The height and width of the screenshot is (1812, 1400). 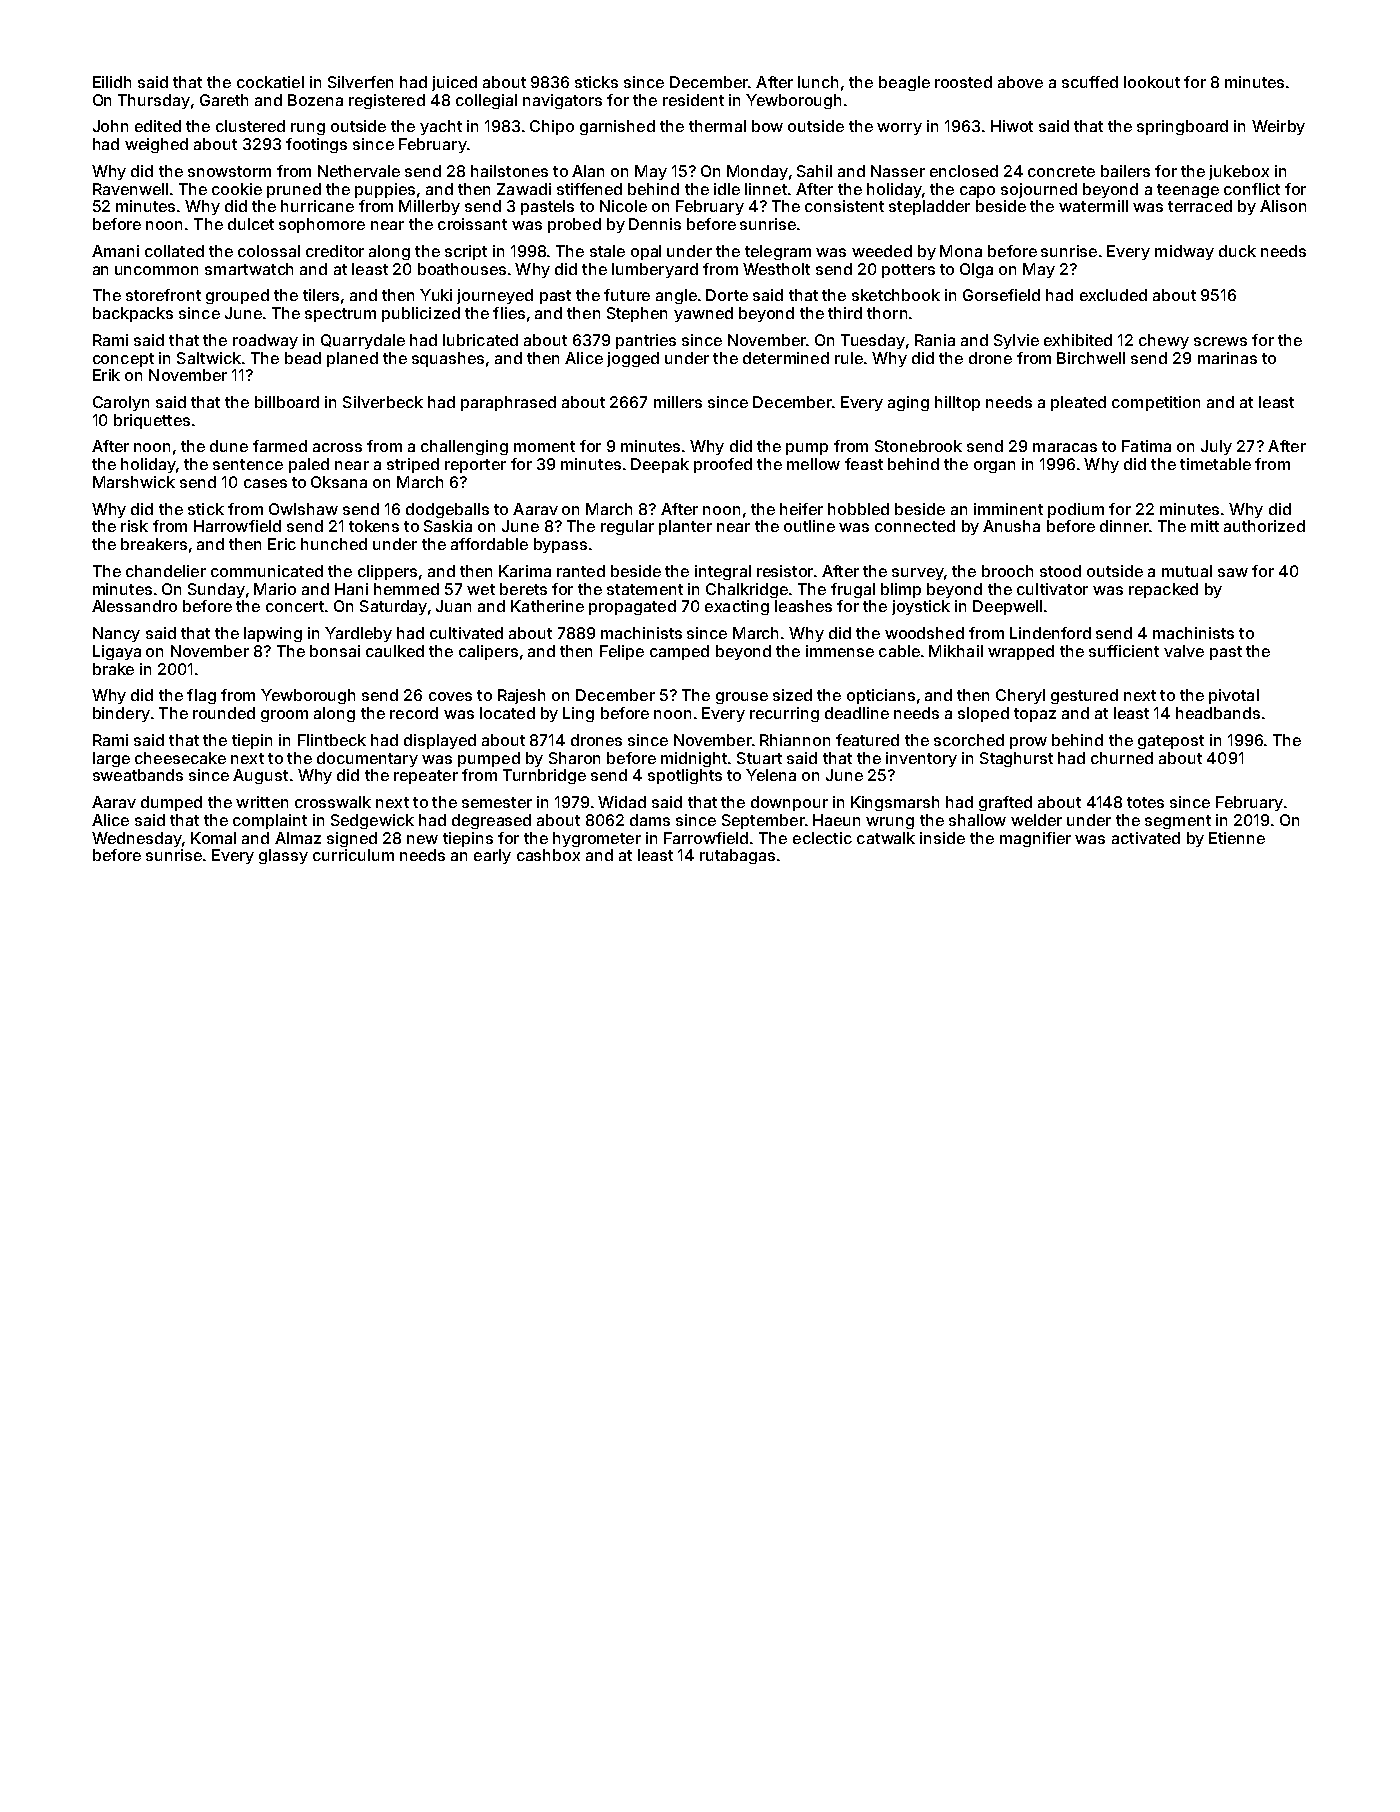 I want to click on affordable, so click(x=489, y=544).
